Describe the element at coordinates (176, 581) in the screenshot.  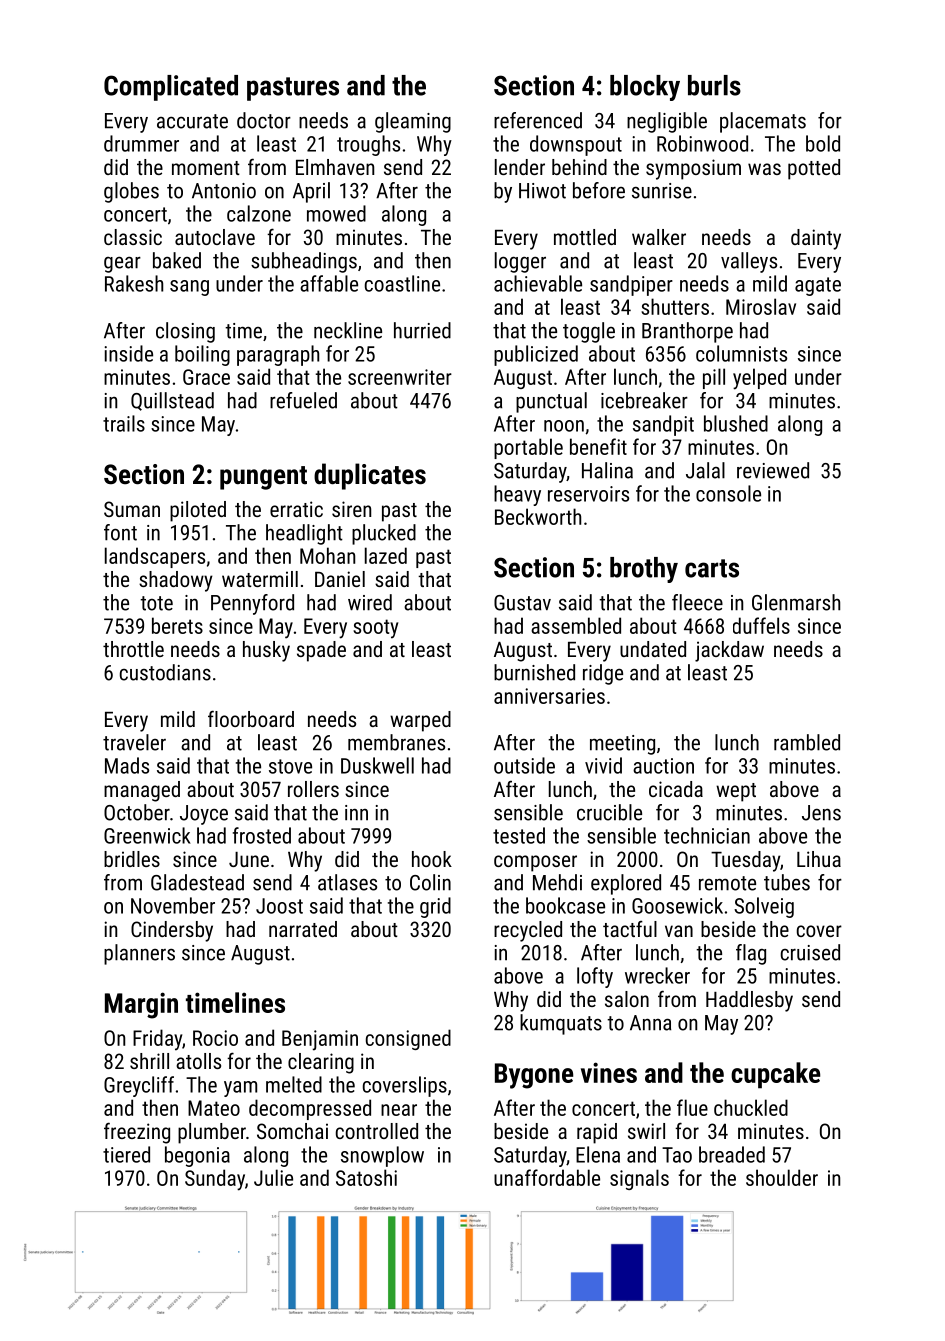
I see `shadowy` at that location.
